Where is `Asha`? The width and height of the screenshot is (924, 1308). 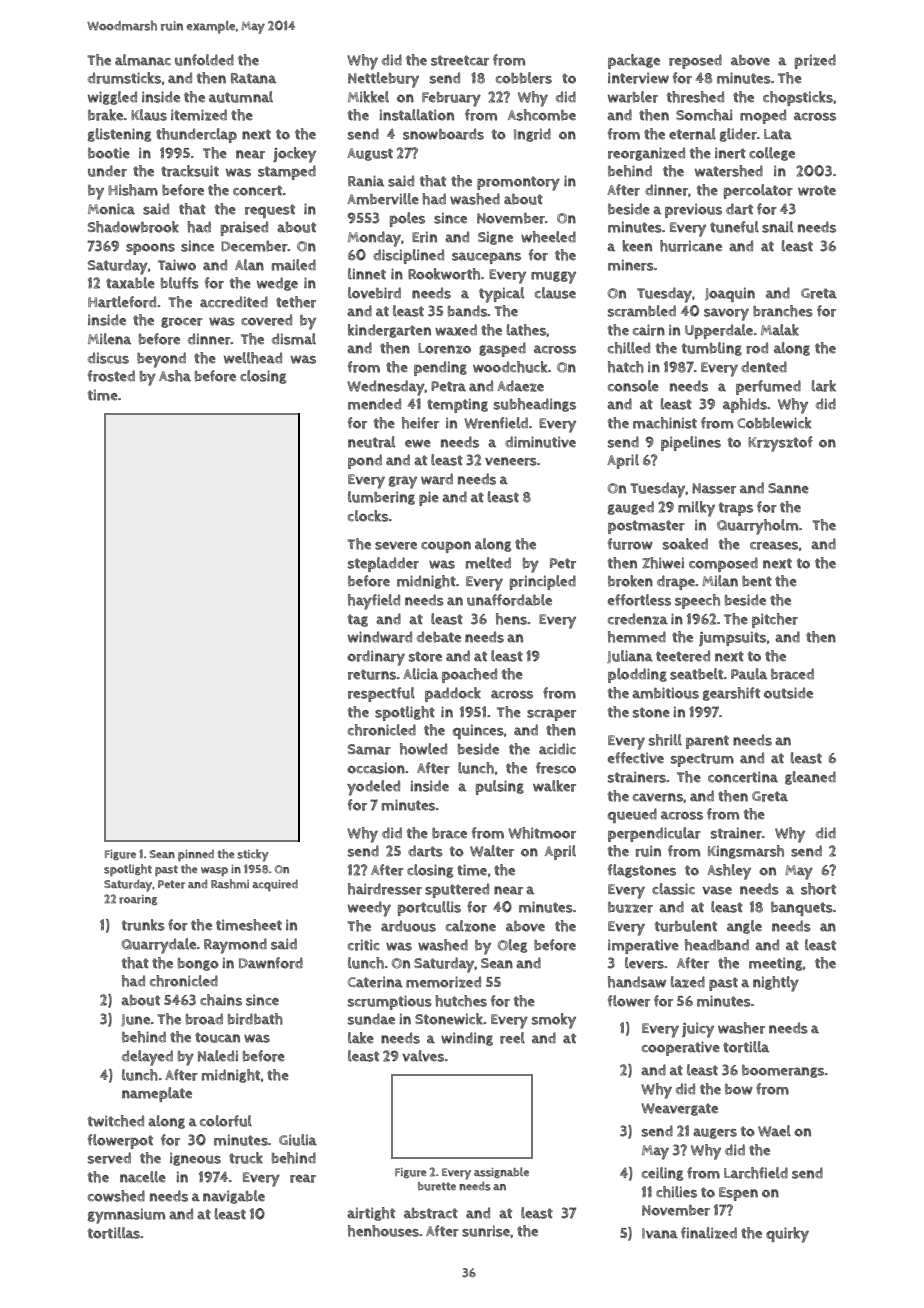 Asha is located at coordinates (175, 376).
